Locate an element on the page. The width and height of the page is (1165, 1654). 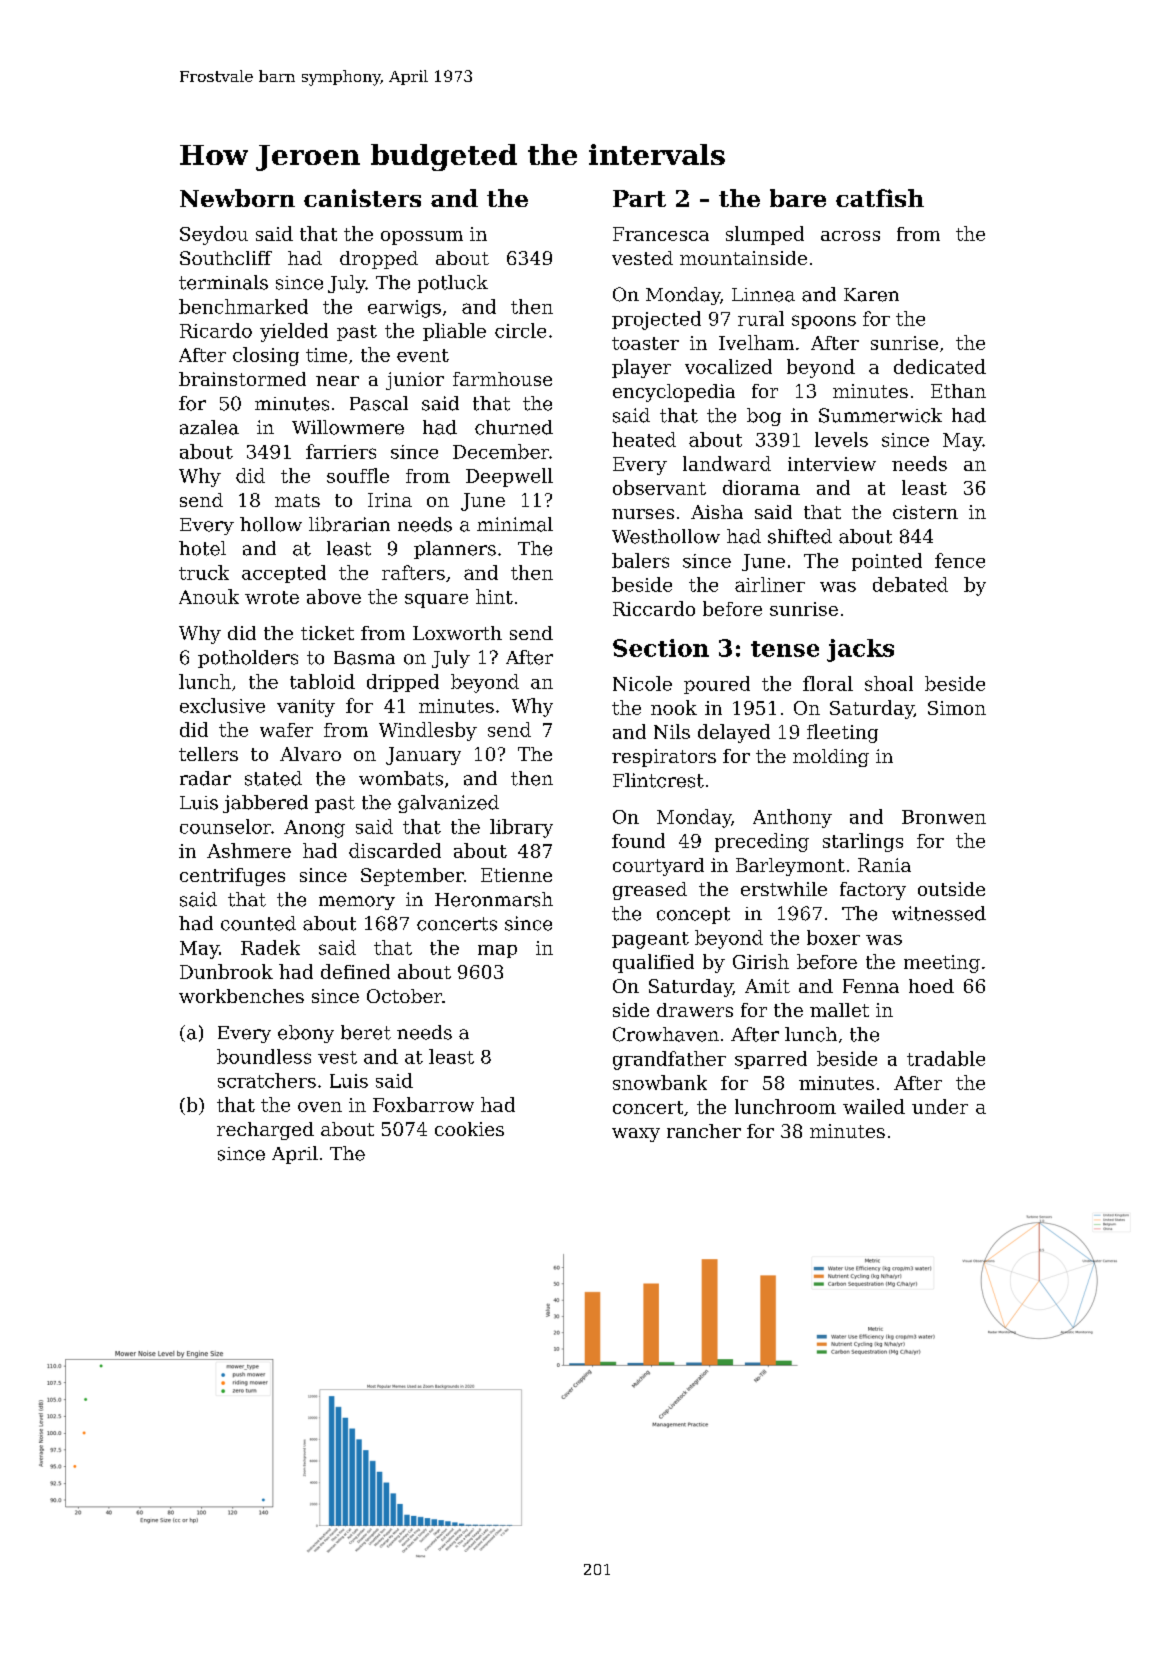
dropped is located at coordinates (379, 260).
